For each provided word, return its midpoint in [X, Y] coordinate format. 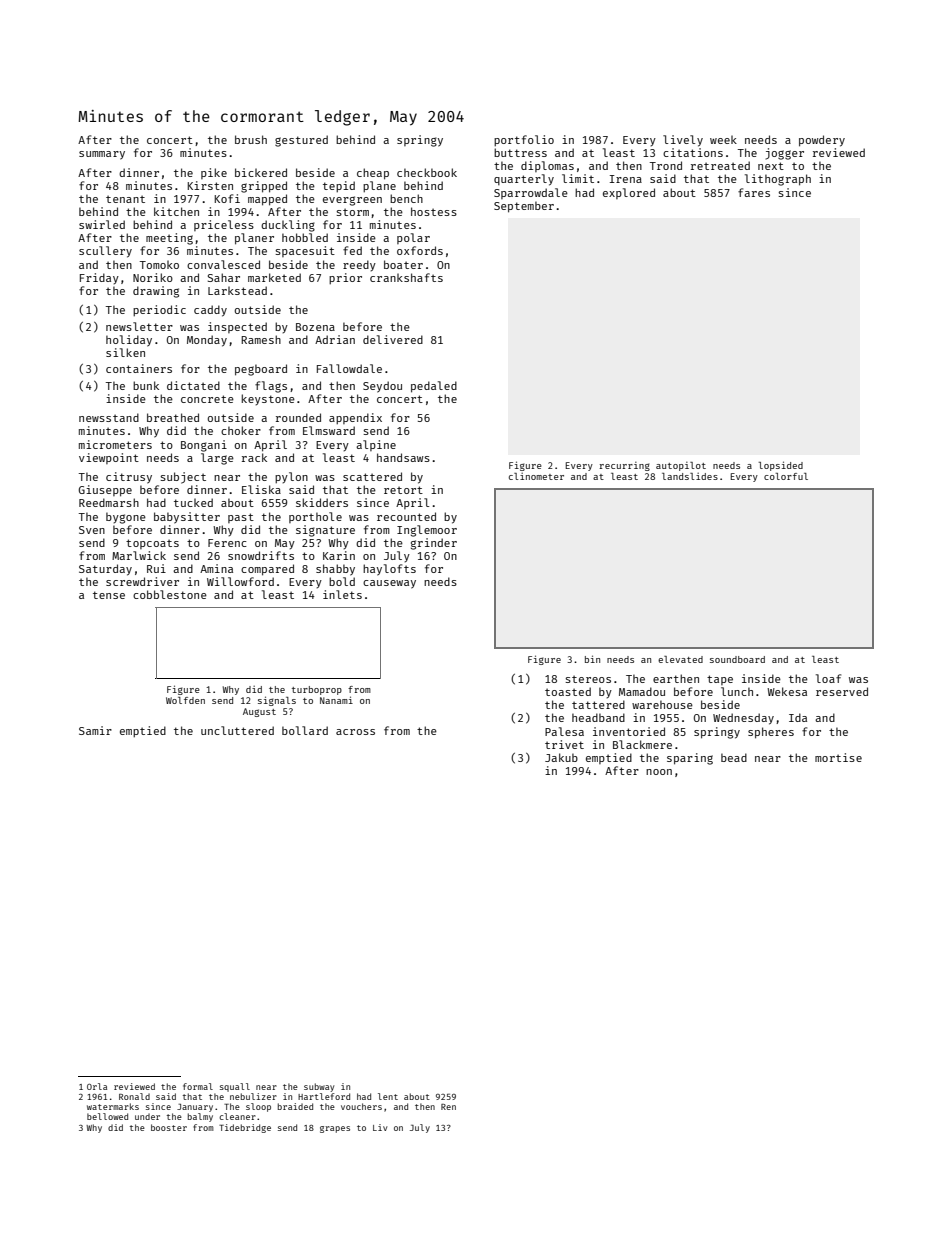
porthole [315, 517]
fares [754, 192]
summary [102, 155]
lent [388, 1096]
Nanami [336, 700]
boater [403, 264]
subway [319, 1087]
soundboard [737, 659]
